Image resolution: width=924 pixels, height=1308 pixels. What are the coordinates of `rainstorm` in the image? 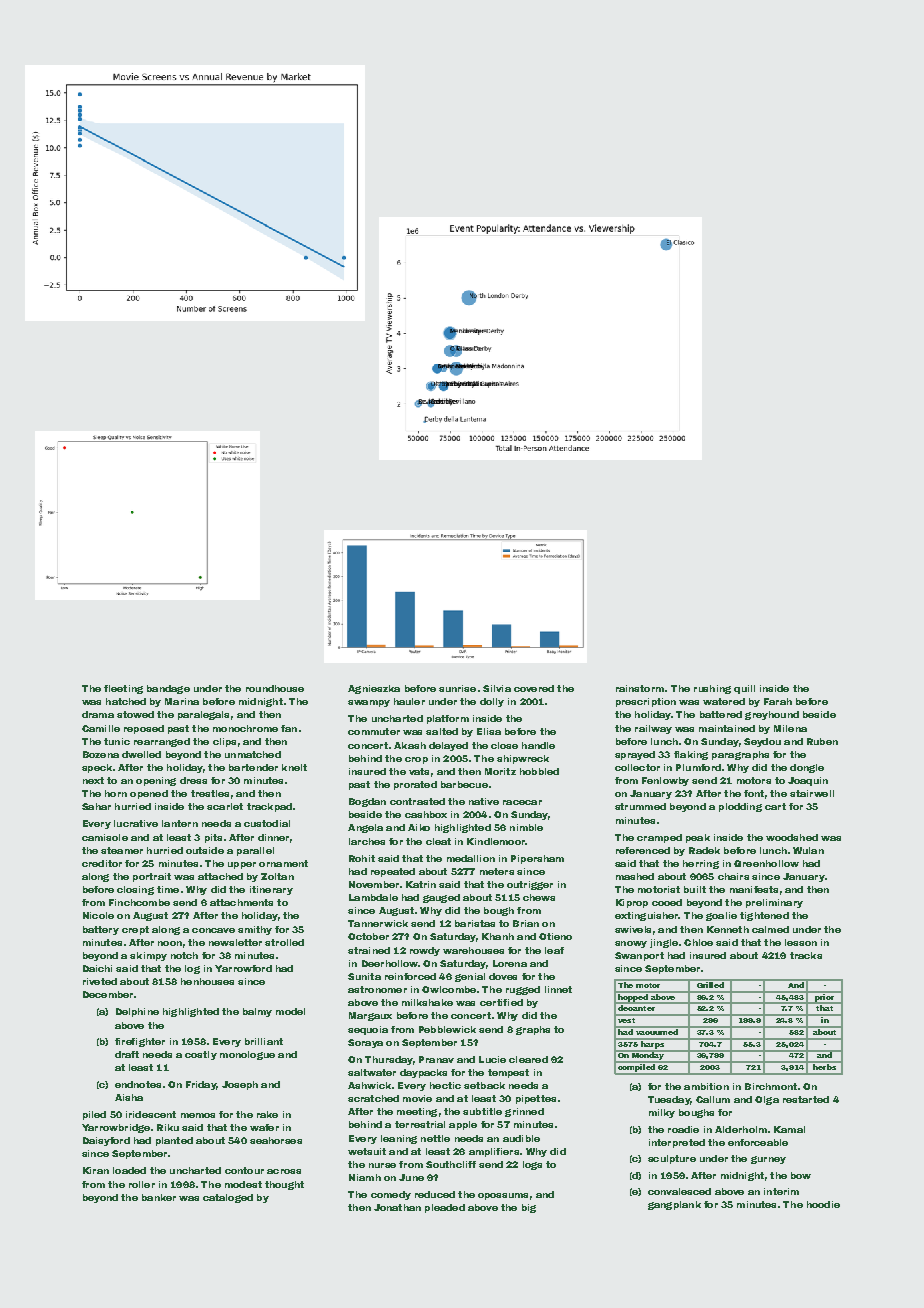 It's located at (640, 688).
